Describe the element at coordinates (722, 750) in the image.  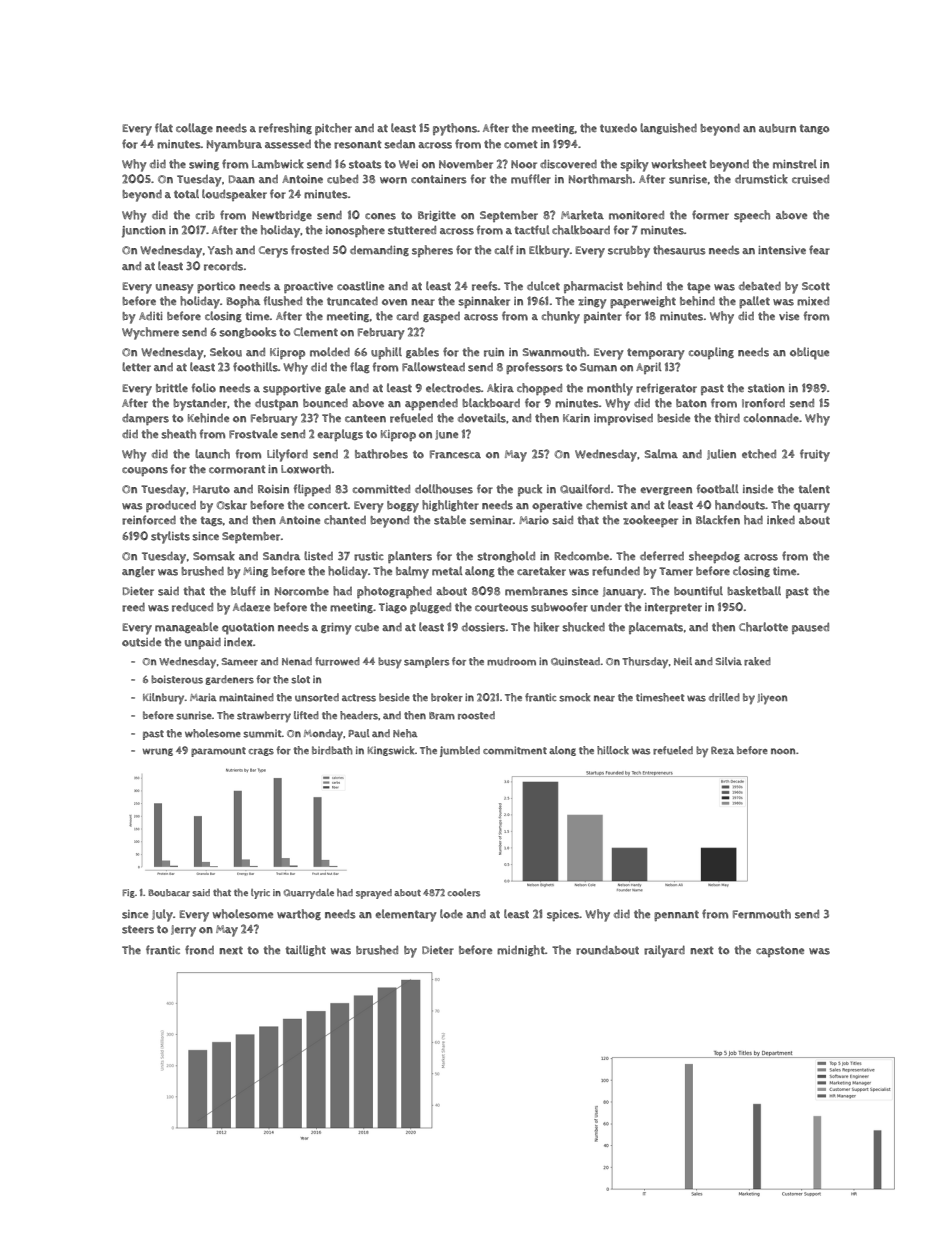
I see `Reza` at that location.
